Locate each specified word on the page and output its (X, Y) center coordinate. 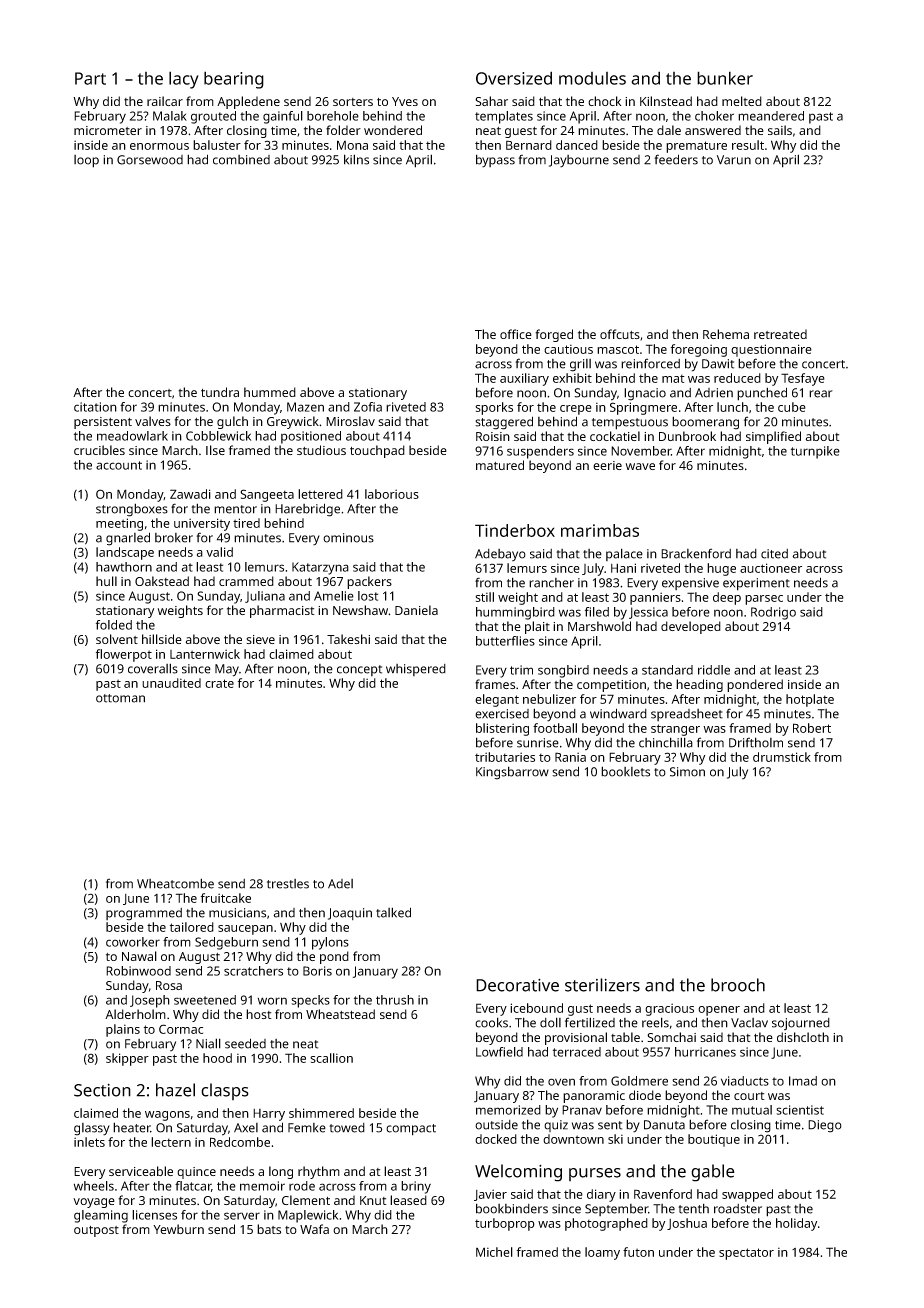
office (516, 334)
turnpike (815, 452)
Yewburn (178, 1229)
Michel (494, 1252)
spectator (746, 1254)
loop (86, 161)
